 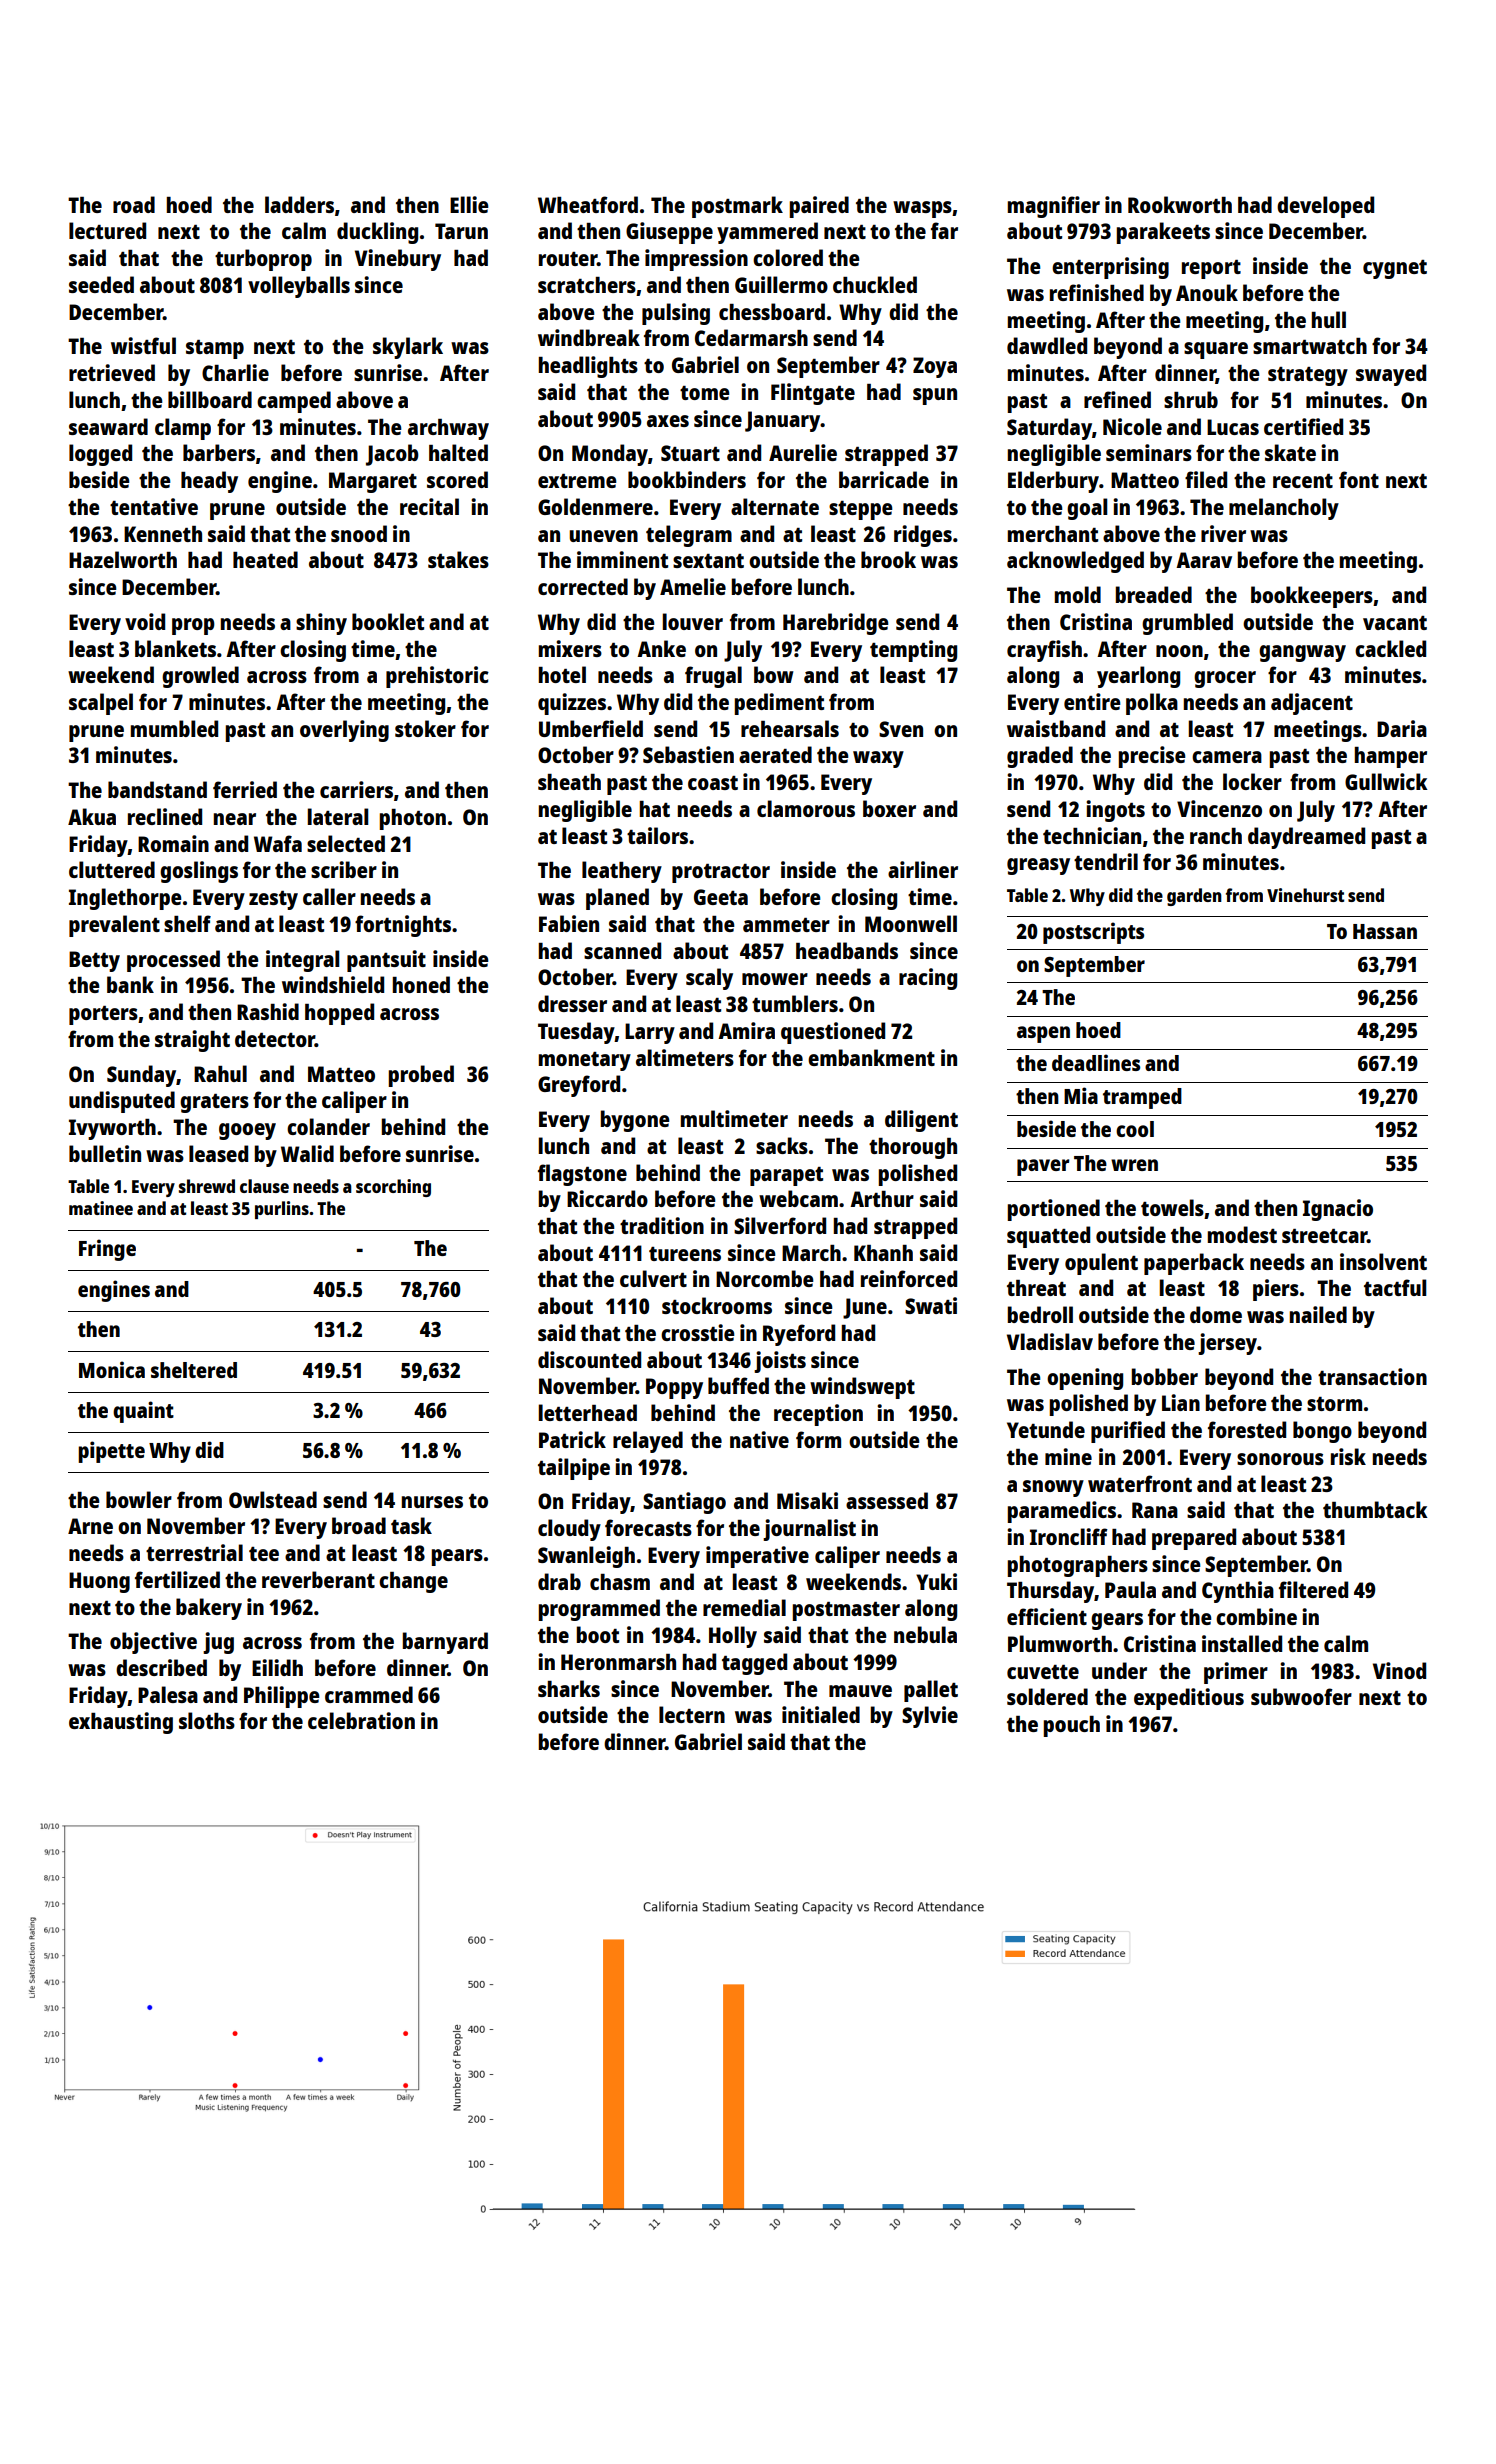 What do you see at coordinates (569, 782) in the screenshot?
I see `sheath` at bounding box center [569, 782].
